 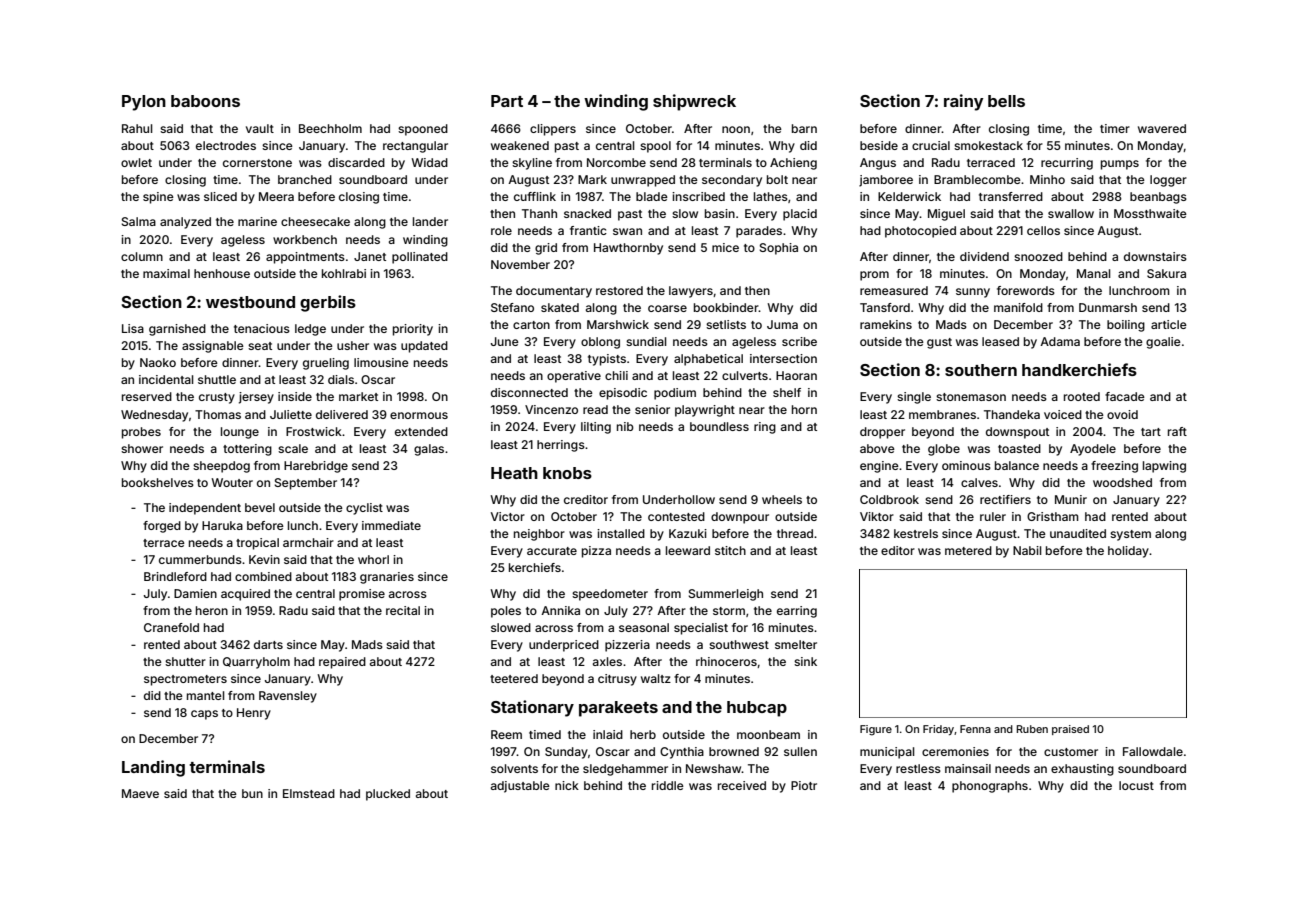 I want to click on system, so click(x=1130, y=535).
